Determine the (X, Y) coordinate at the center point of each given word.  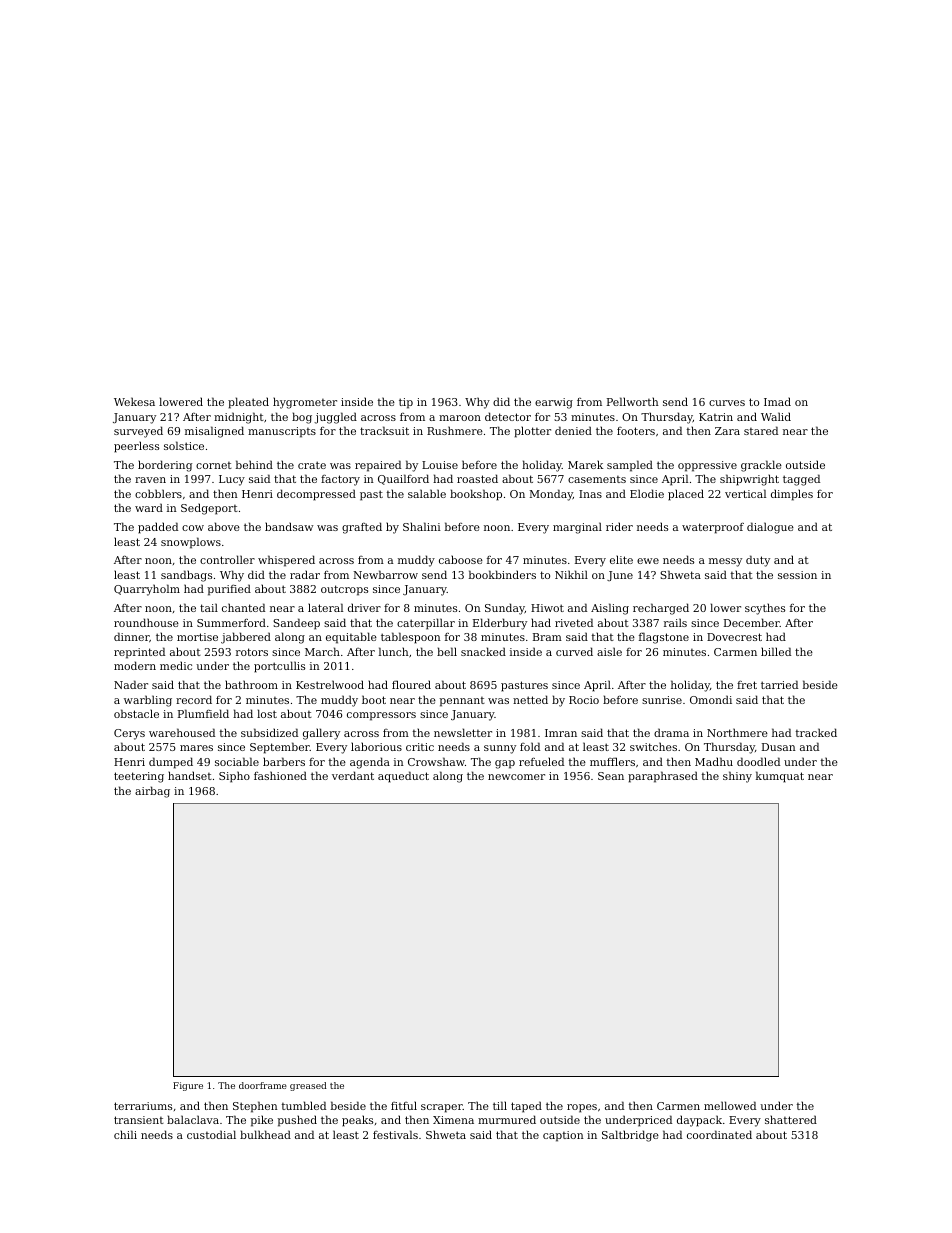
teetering (139, 777)
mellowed (730, 1105)
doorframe (263, 1085)
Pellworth (633, 401)
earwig (554, 403)
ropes (582, 1108)
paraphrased (663, 777)
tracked (816, 732)
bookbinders (502, 574)
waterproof (713, 528)
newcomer (516, 777)
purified (229, 590)
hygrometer (305, 403)
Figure (188, 1086)
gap (505, 764)
